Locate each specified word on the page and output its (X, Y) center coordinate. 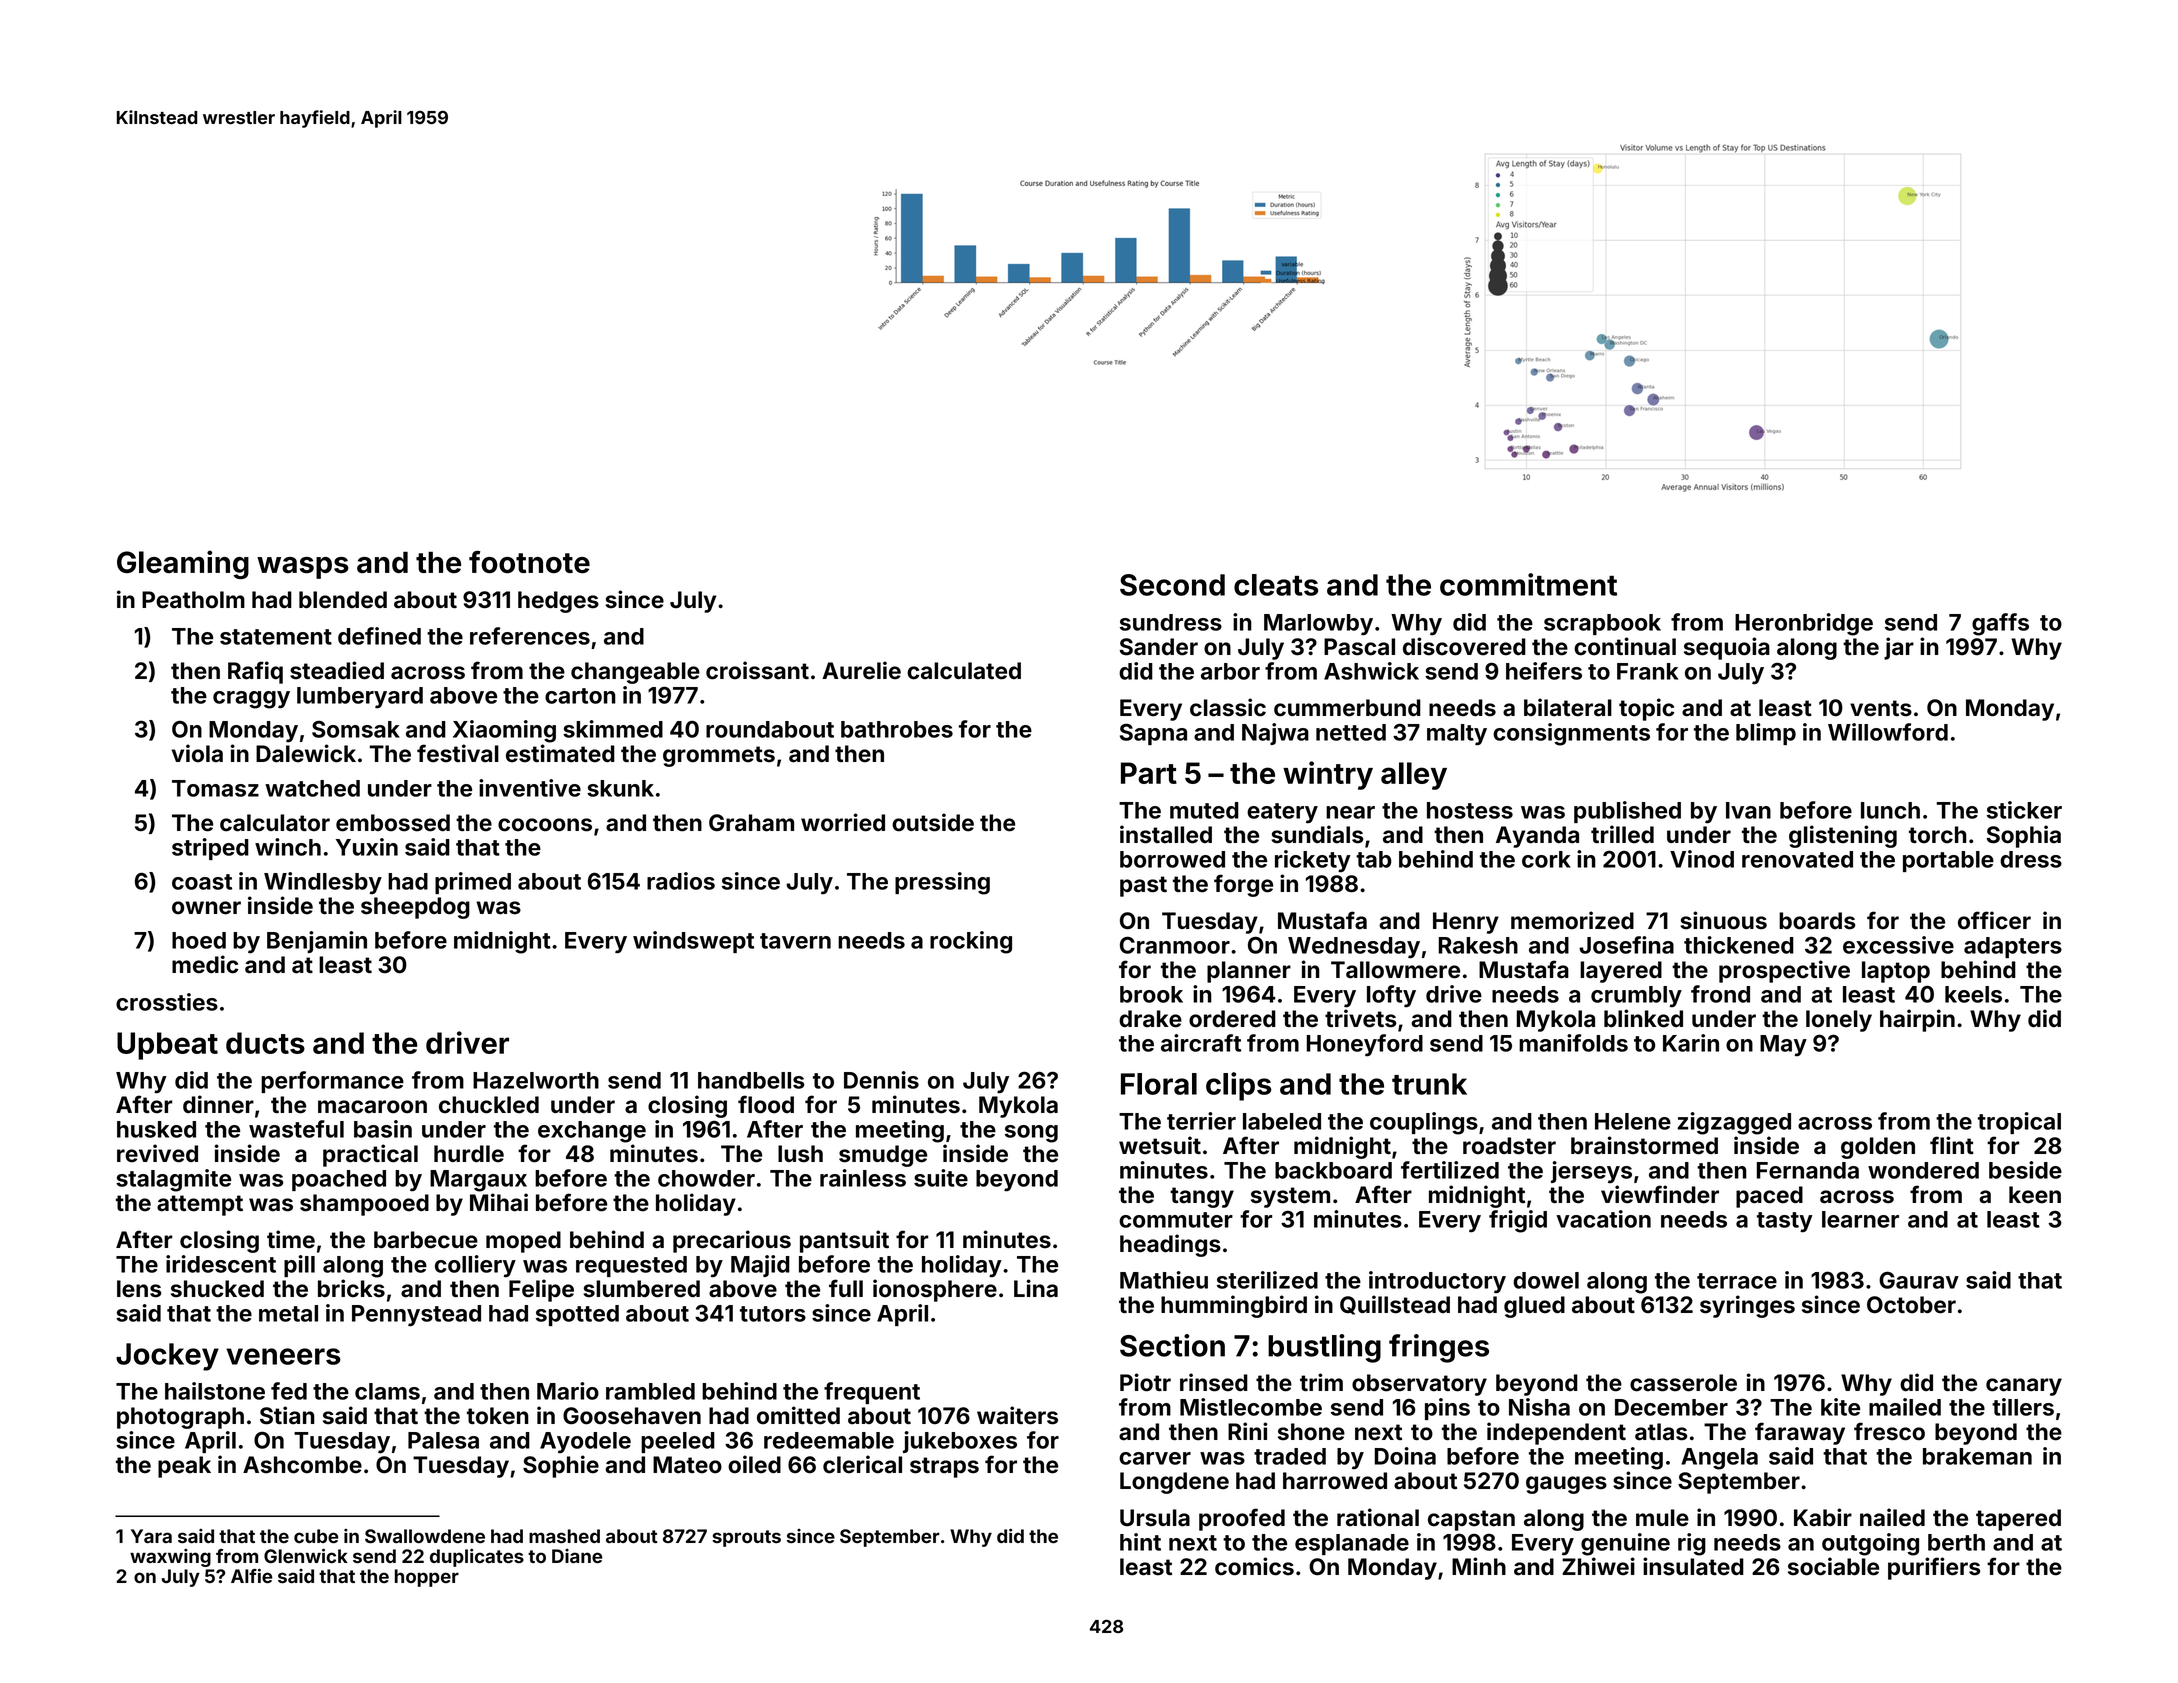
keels (1973, 994)
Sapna (1153, 734)
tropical (2019, 1123)
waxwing (170, 1558)
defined (379, 636)
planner (1249, 972)
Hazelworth (536, 1080)
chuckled (489, 1105)
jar (1899, 648)
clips (1239, 1086)
